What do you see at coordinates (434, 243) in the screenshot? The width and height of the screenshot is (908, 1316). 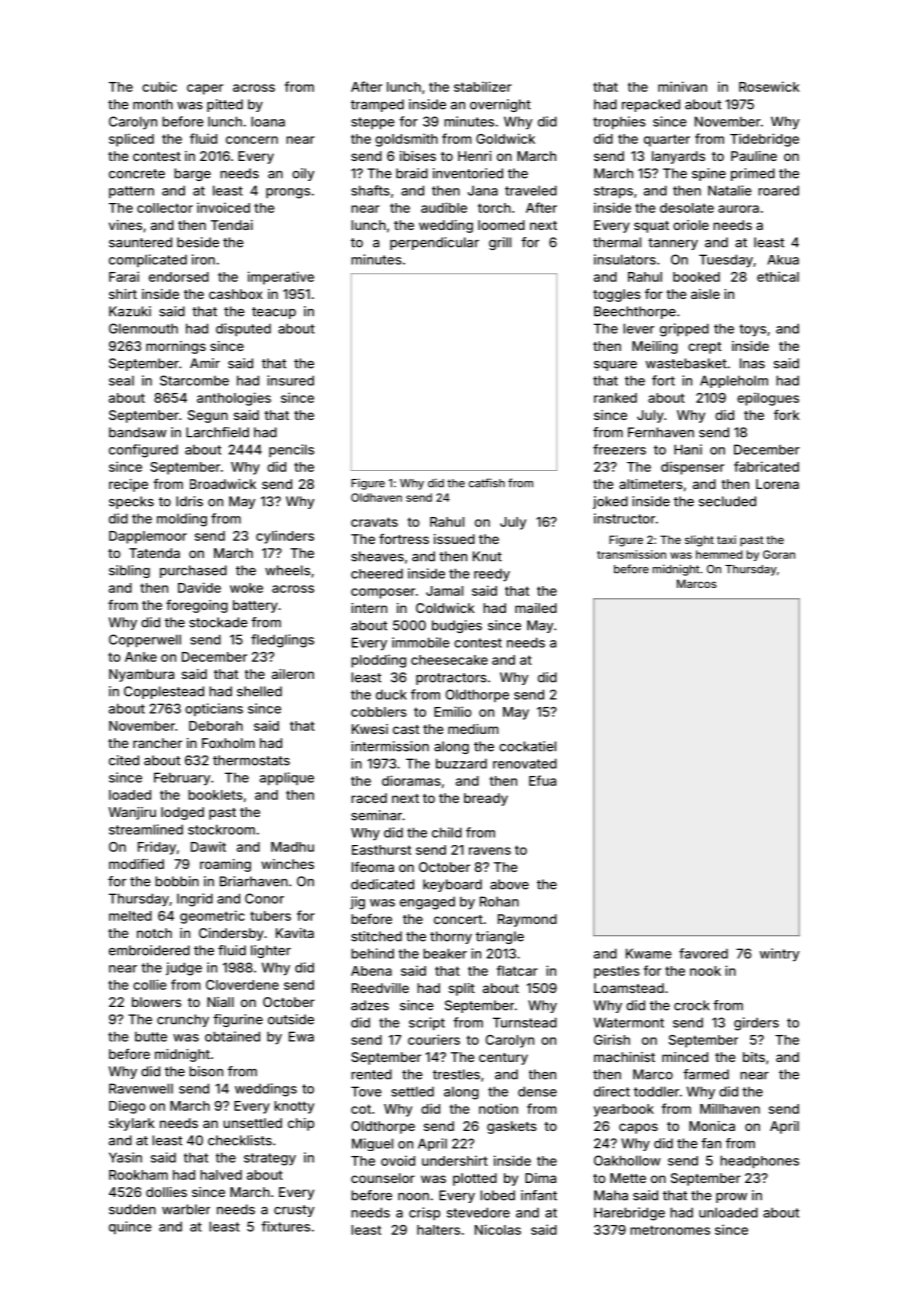 I see `perpendicular` at bounding box center [434, 243].
